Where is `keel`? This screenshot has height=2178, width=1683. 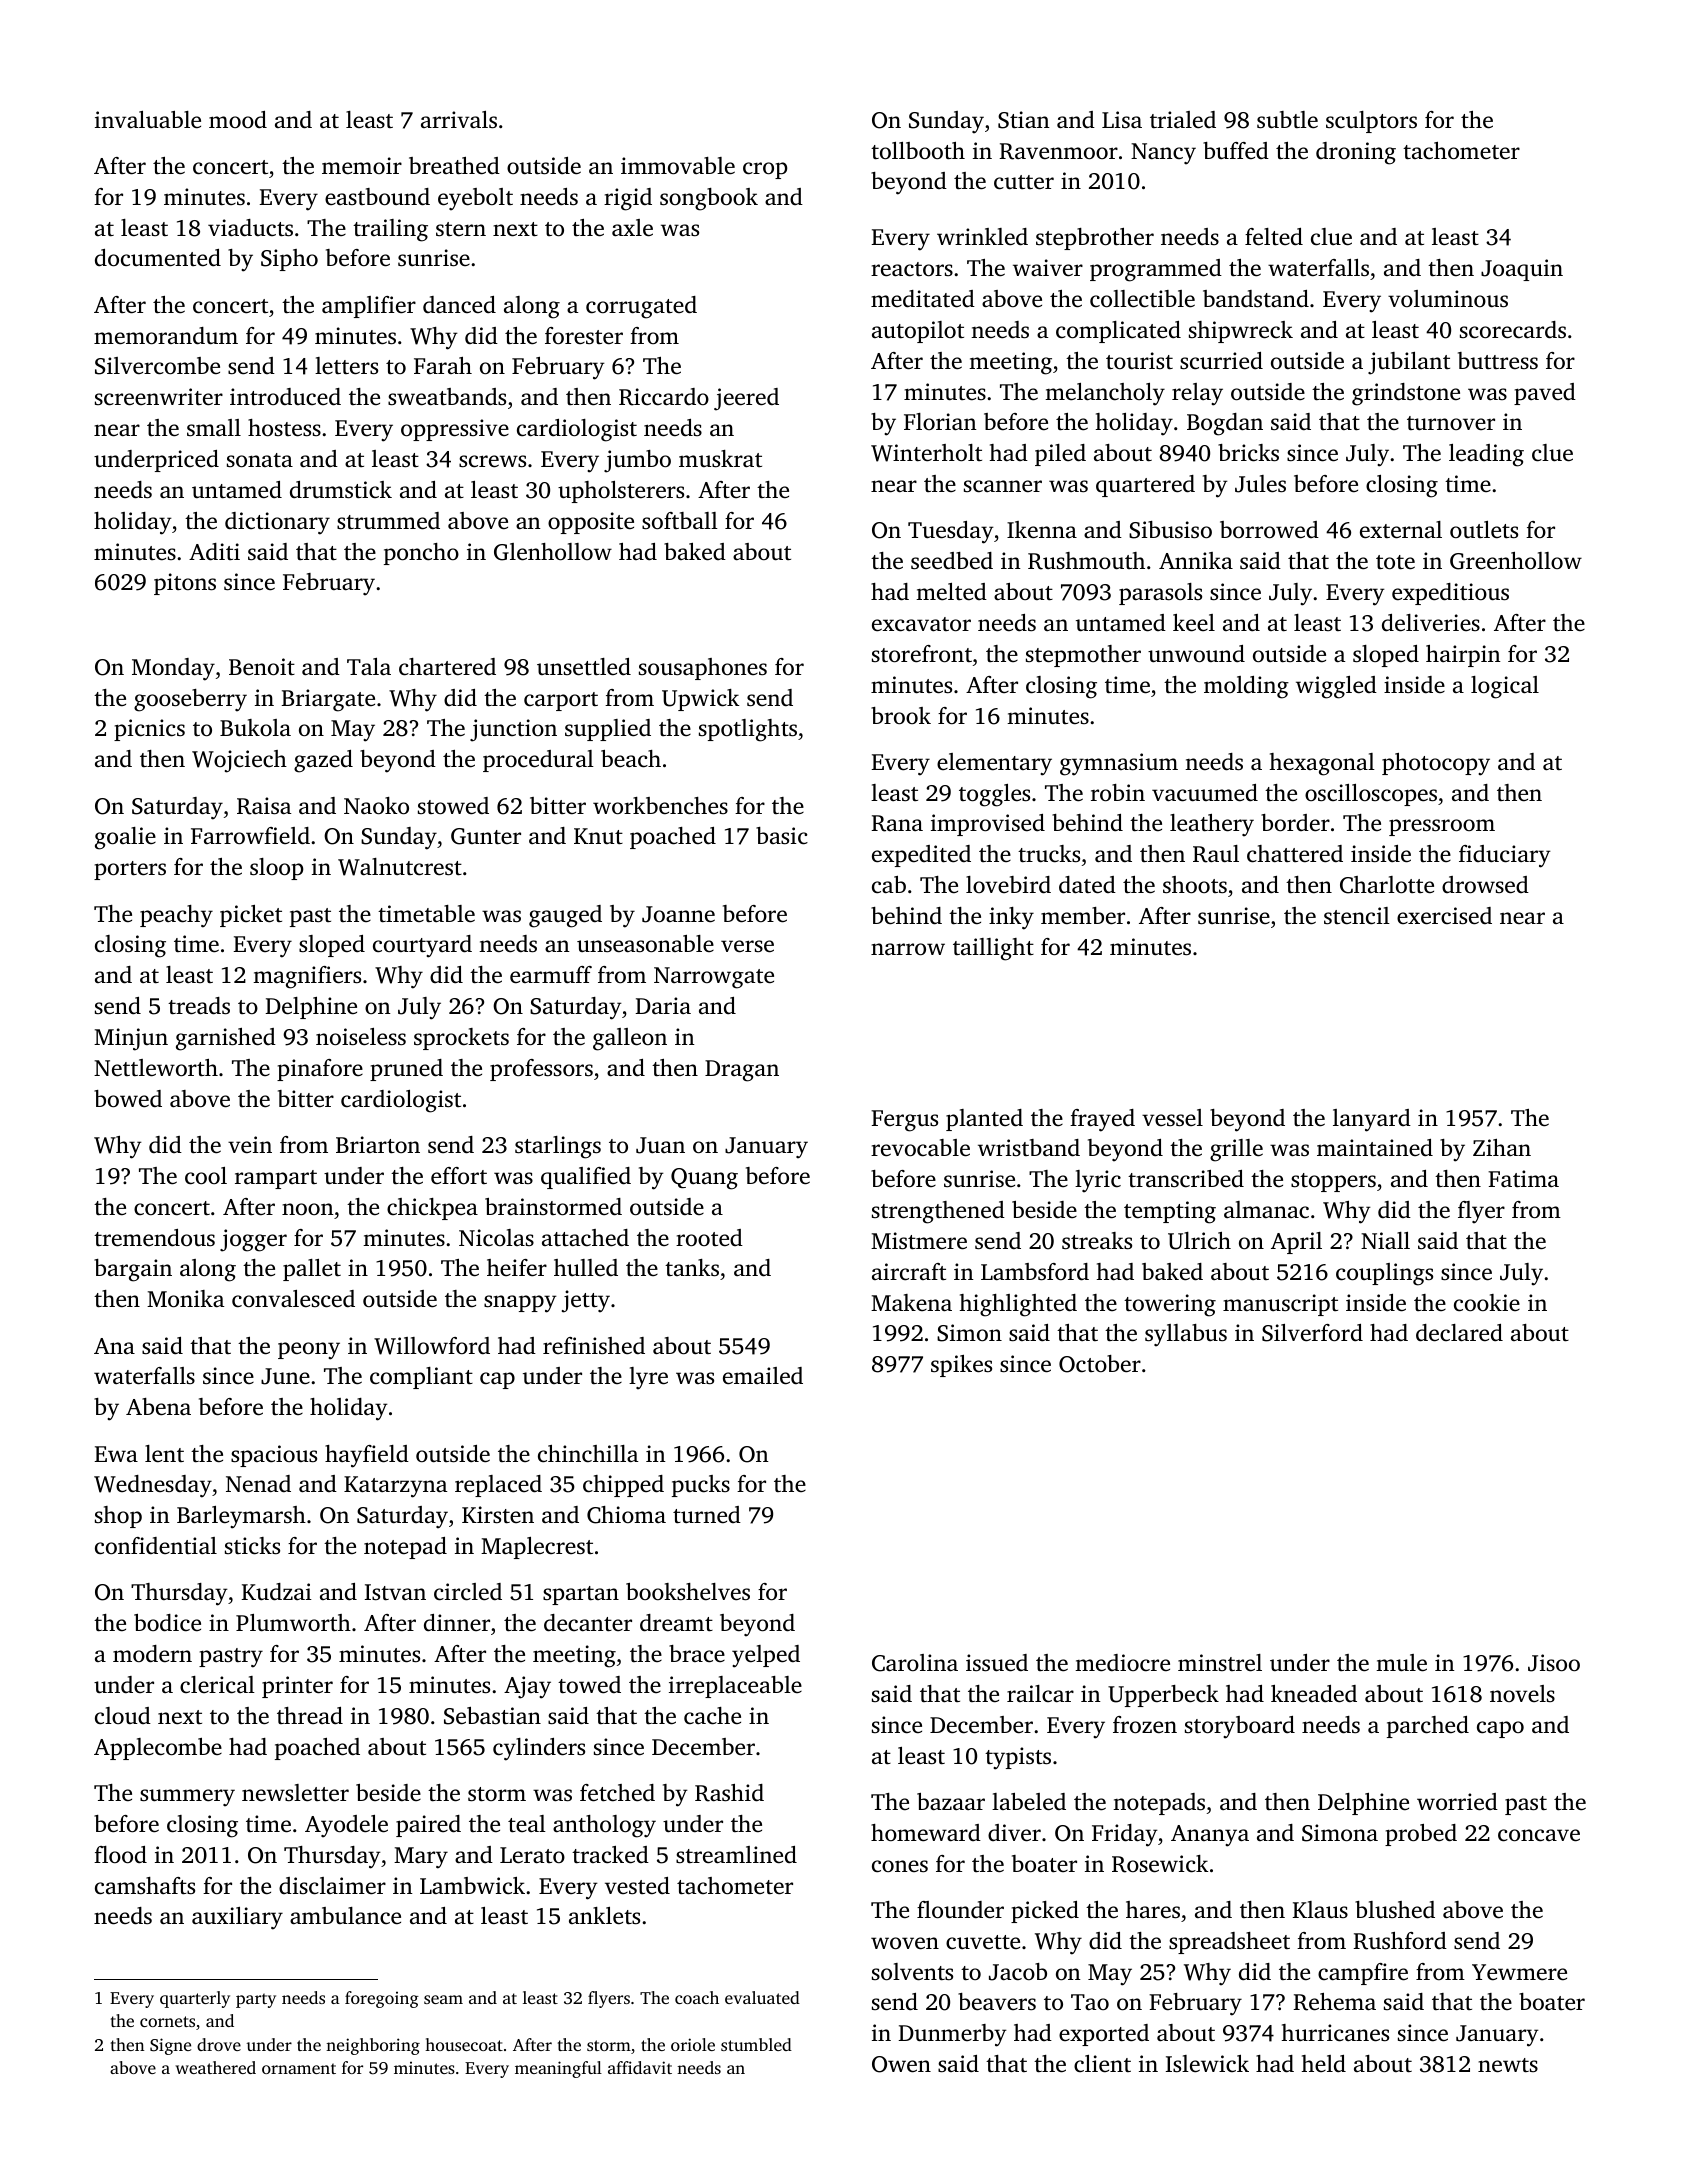 keel is located at coordinates (1194, 623).
